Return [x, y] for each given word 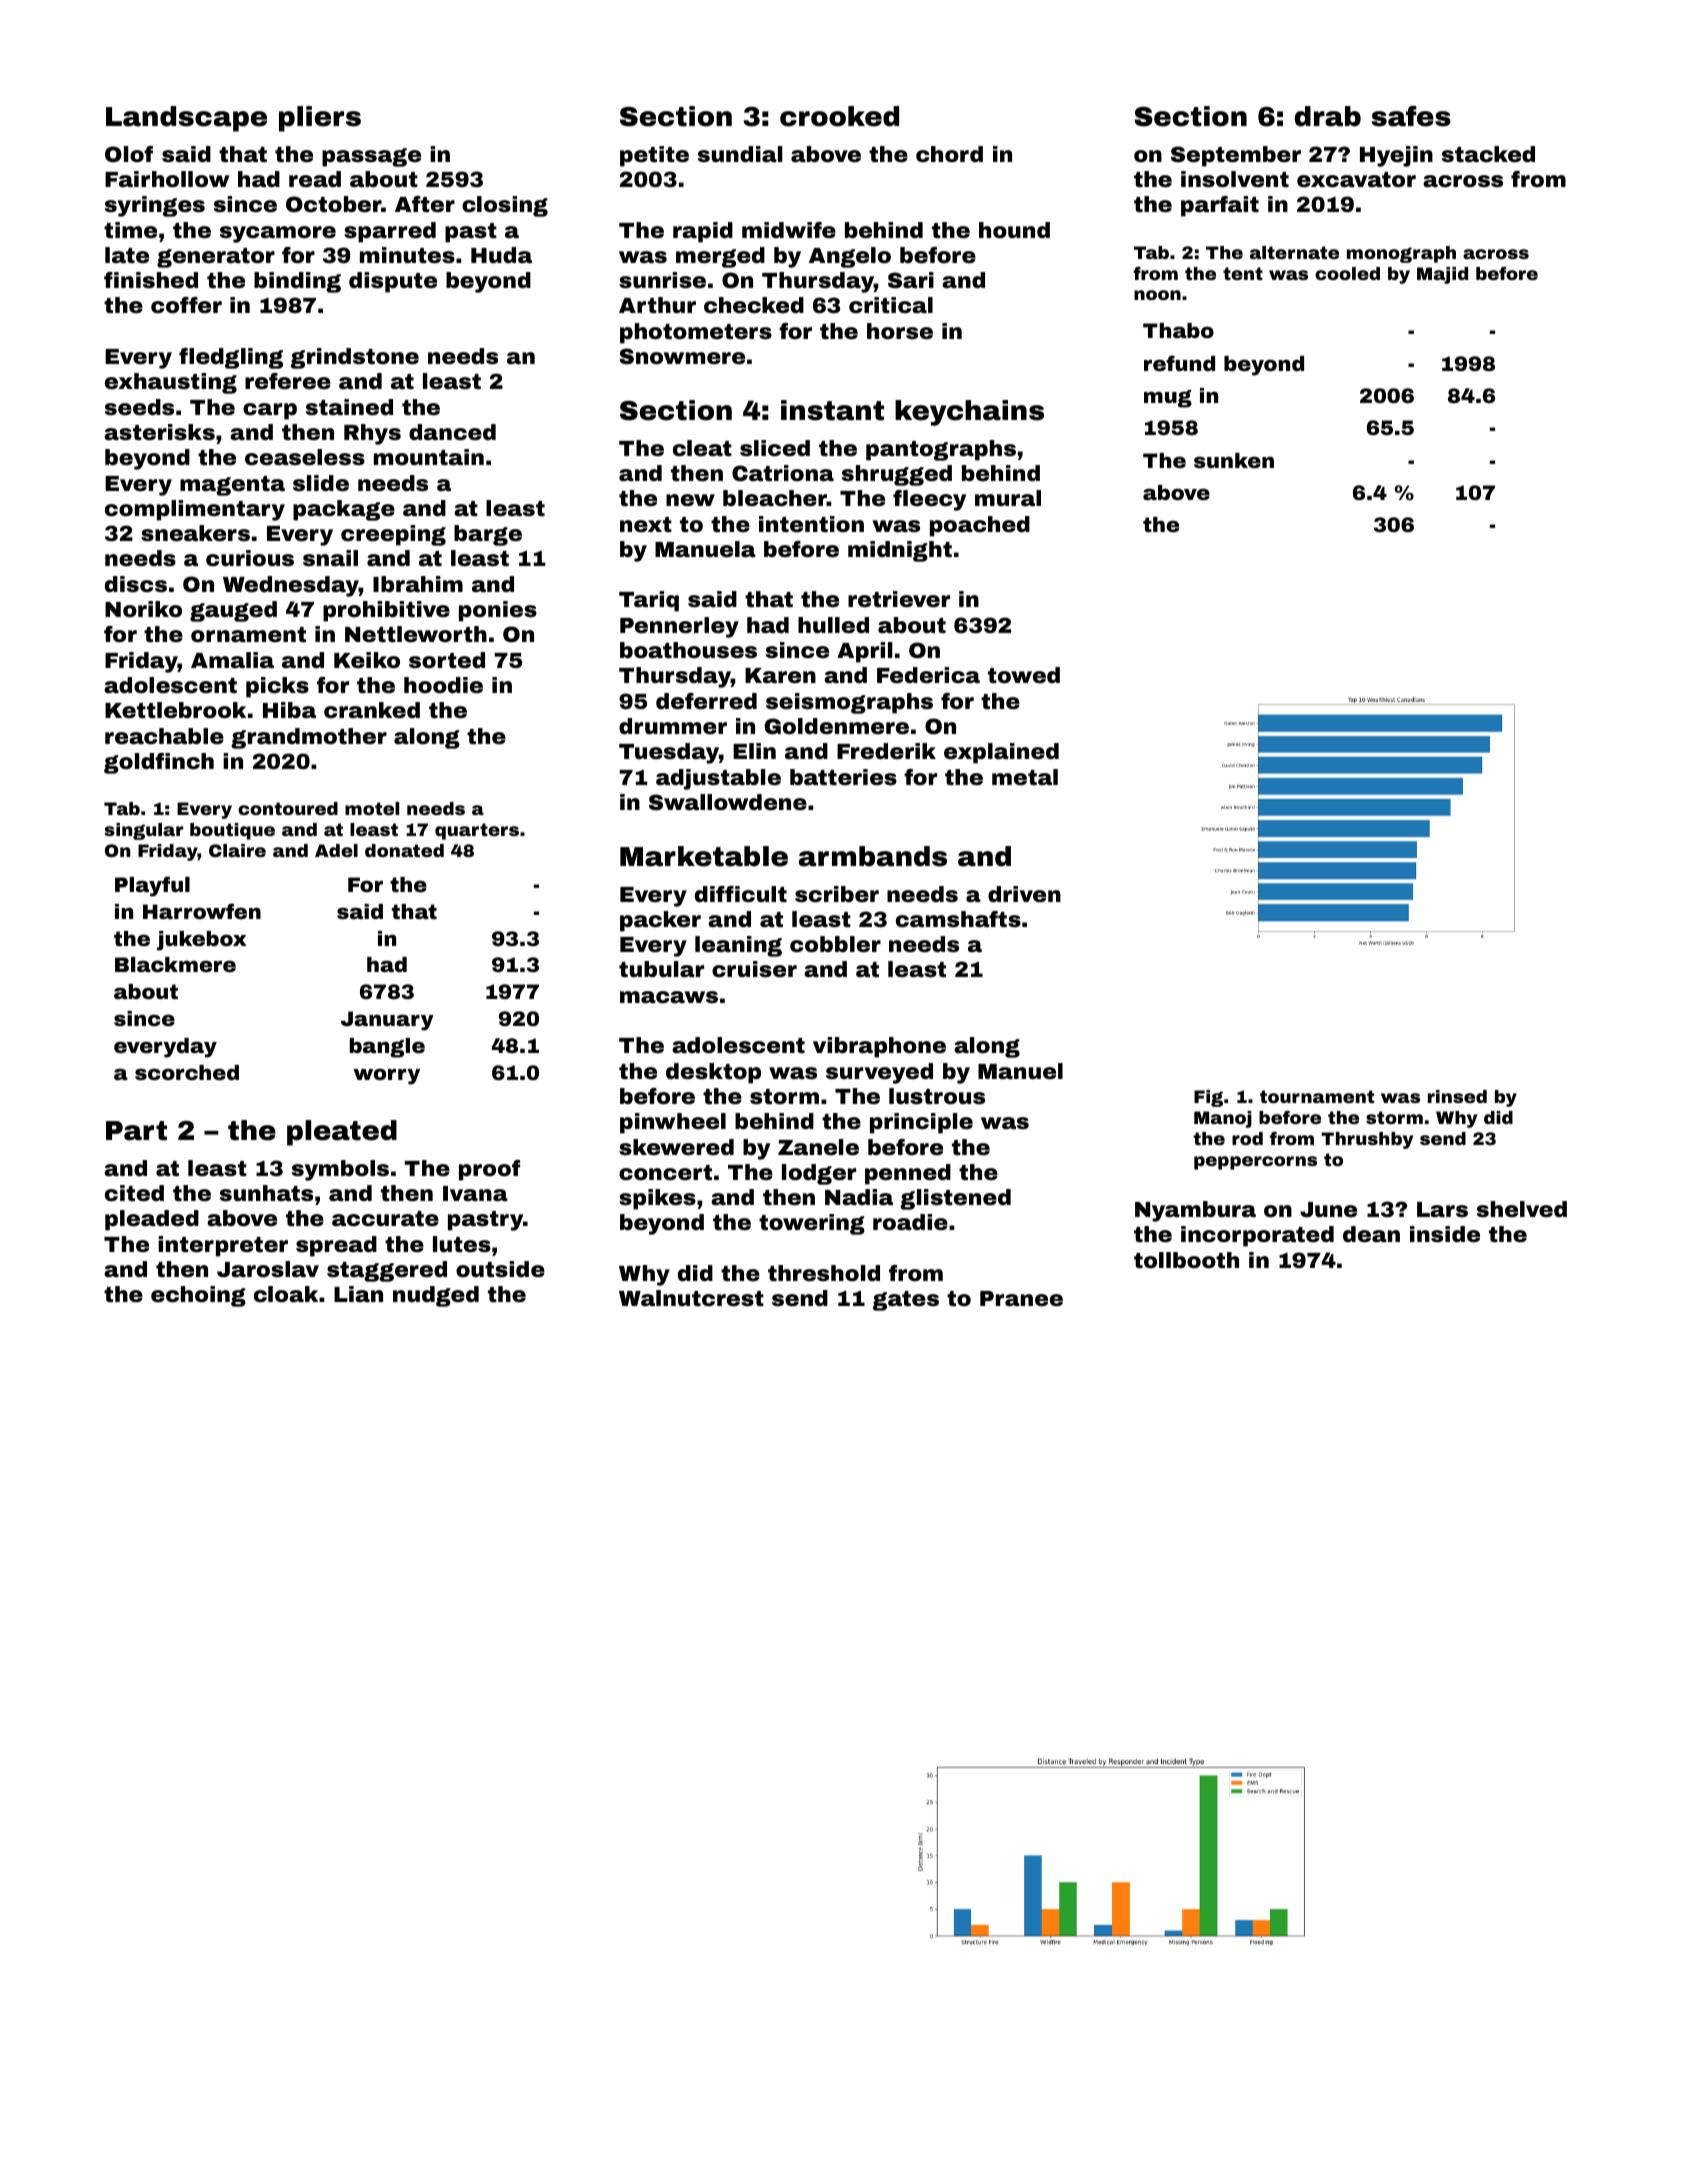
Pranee [1021, 1299]
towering [812, 1224]
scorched [187, 1072]
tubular [661, 969]
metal [1025, 777]
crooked [839, 116]
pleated [342, 1133]
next [646, 524]
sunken [1234, 460]
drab [1328, 116]
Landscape [186, 119]
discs [136, 584]
